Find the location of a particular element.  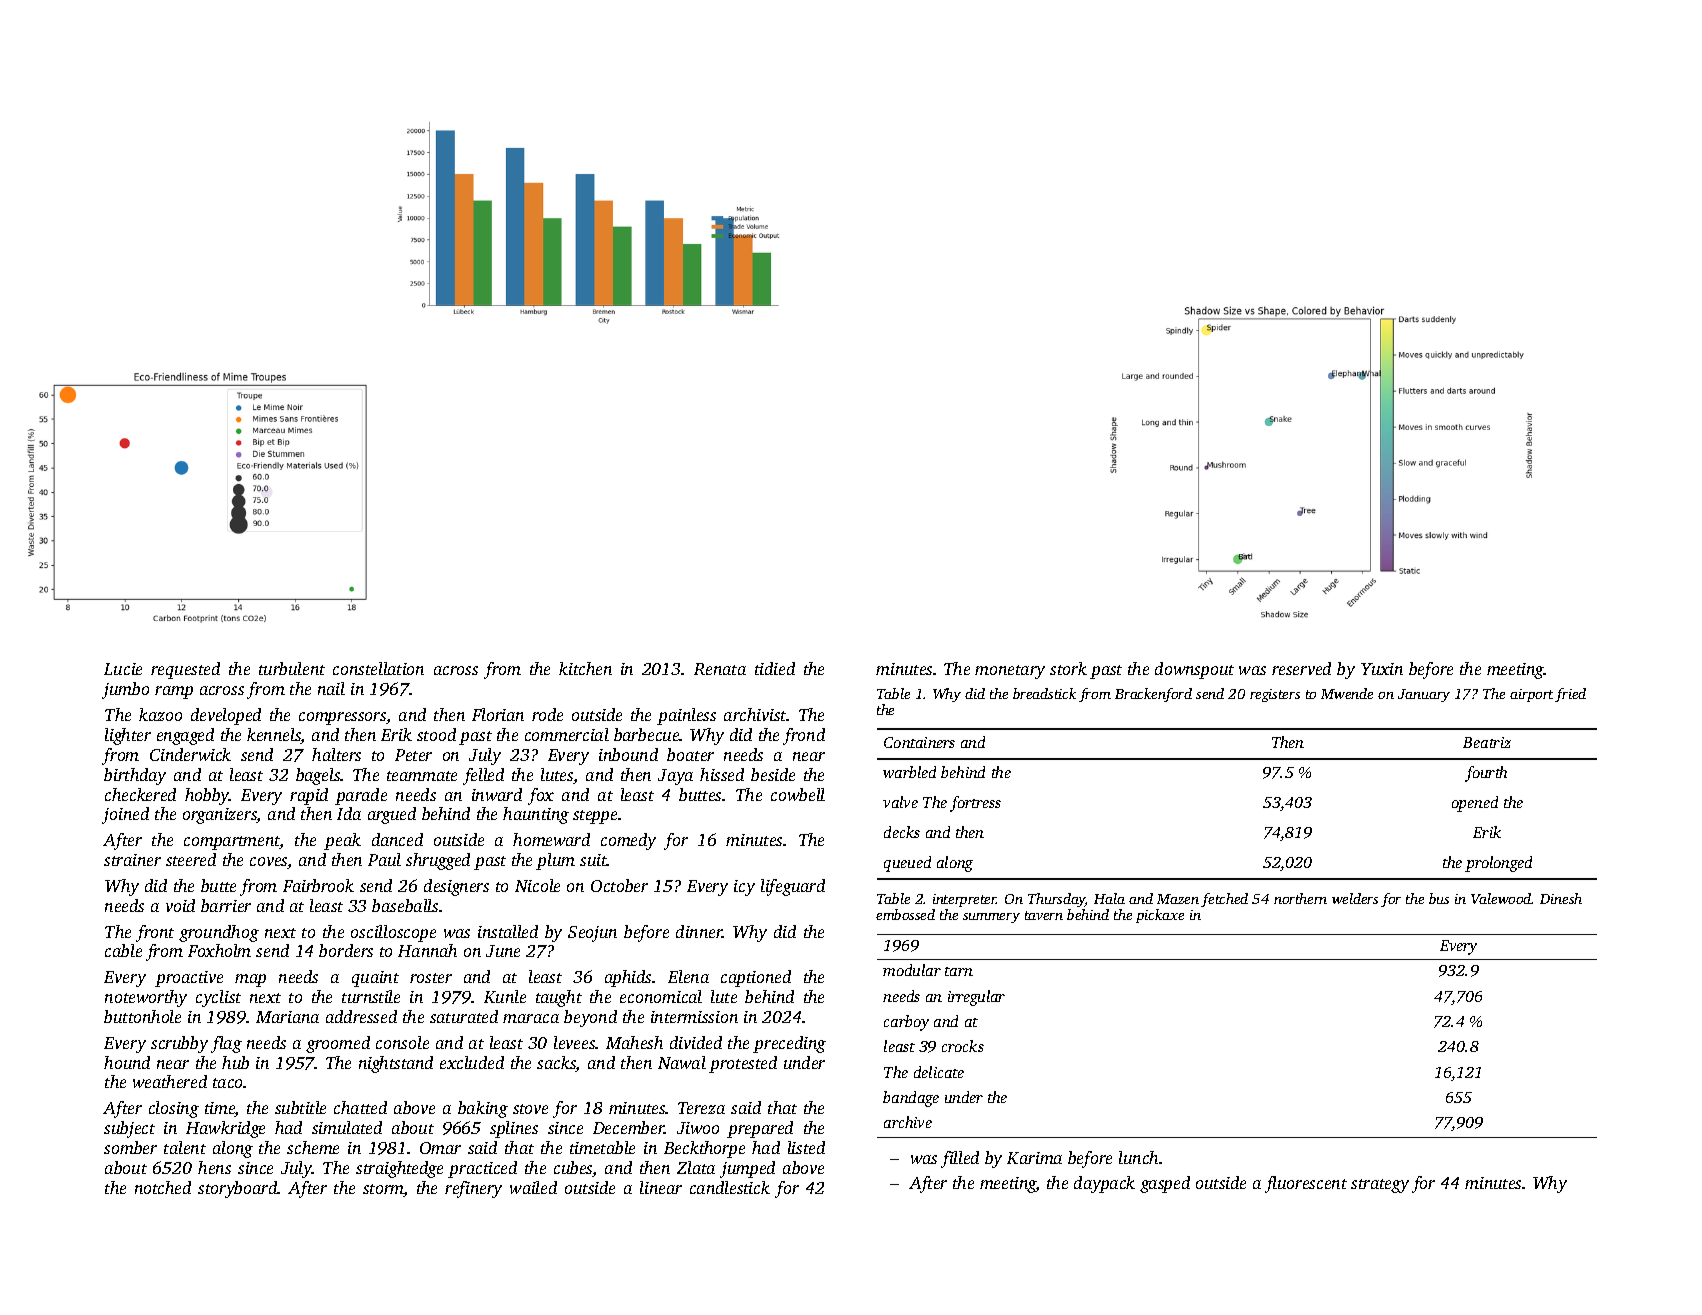

archive is located at coordinates (908, 1122).
